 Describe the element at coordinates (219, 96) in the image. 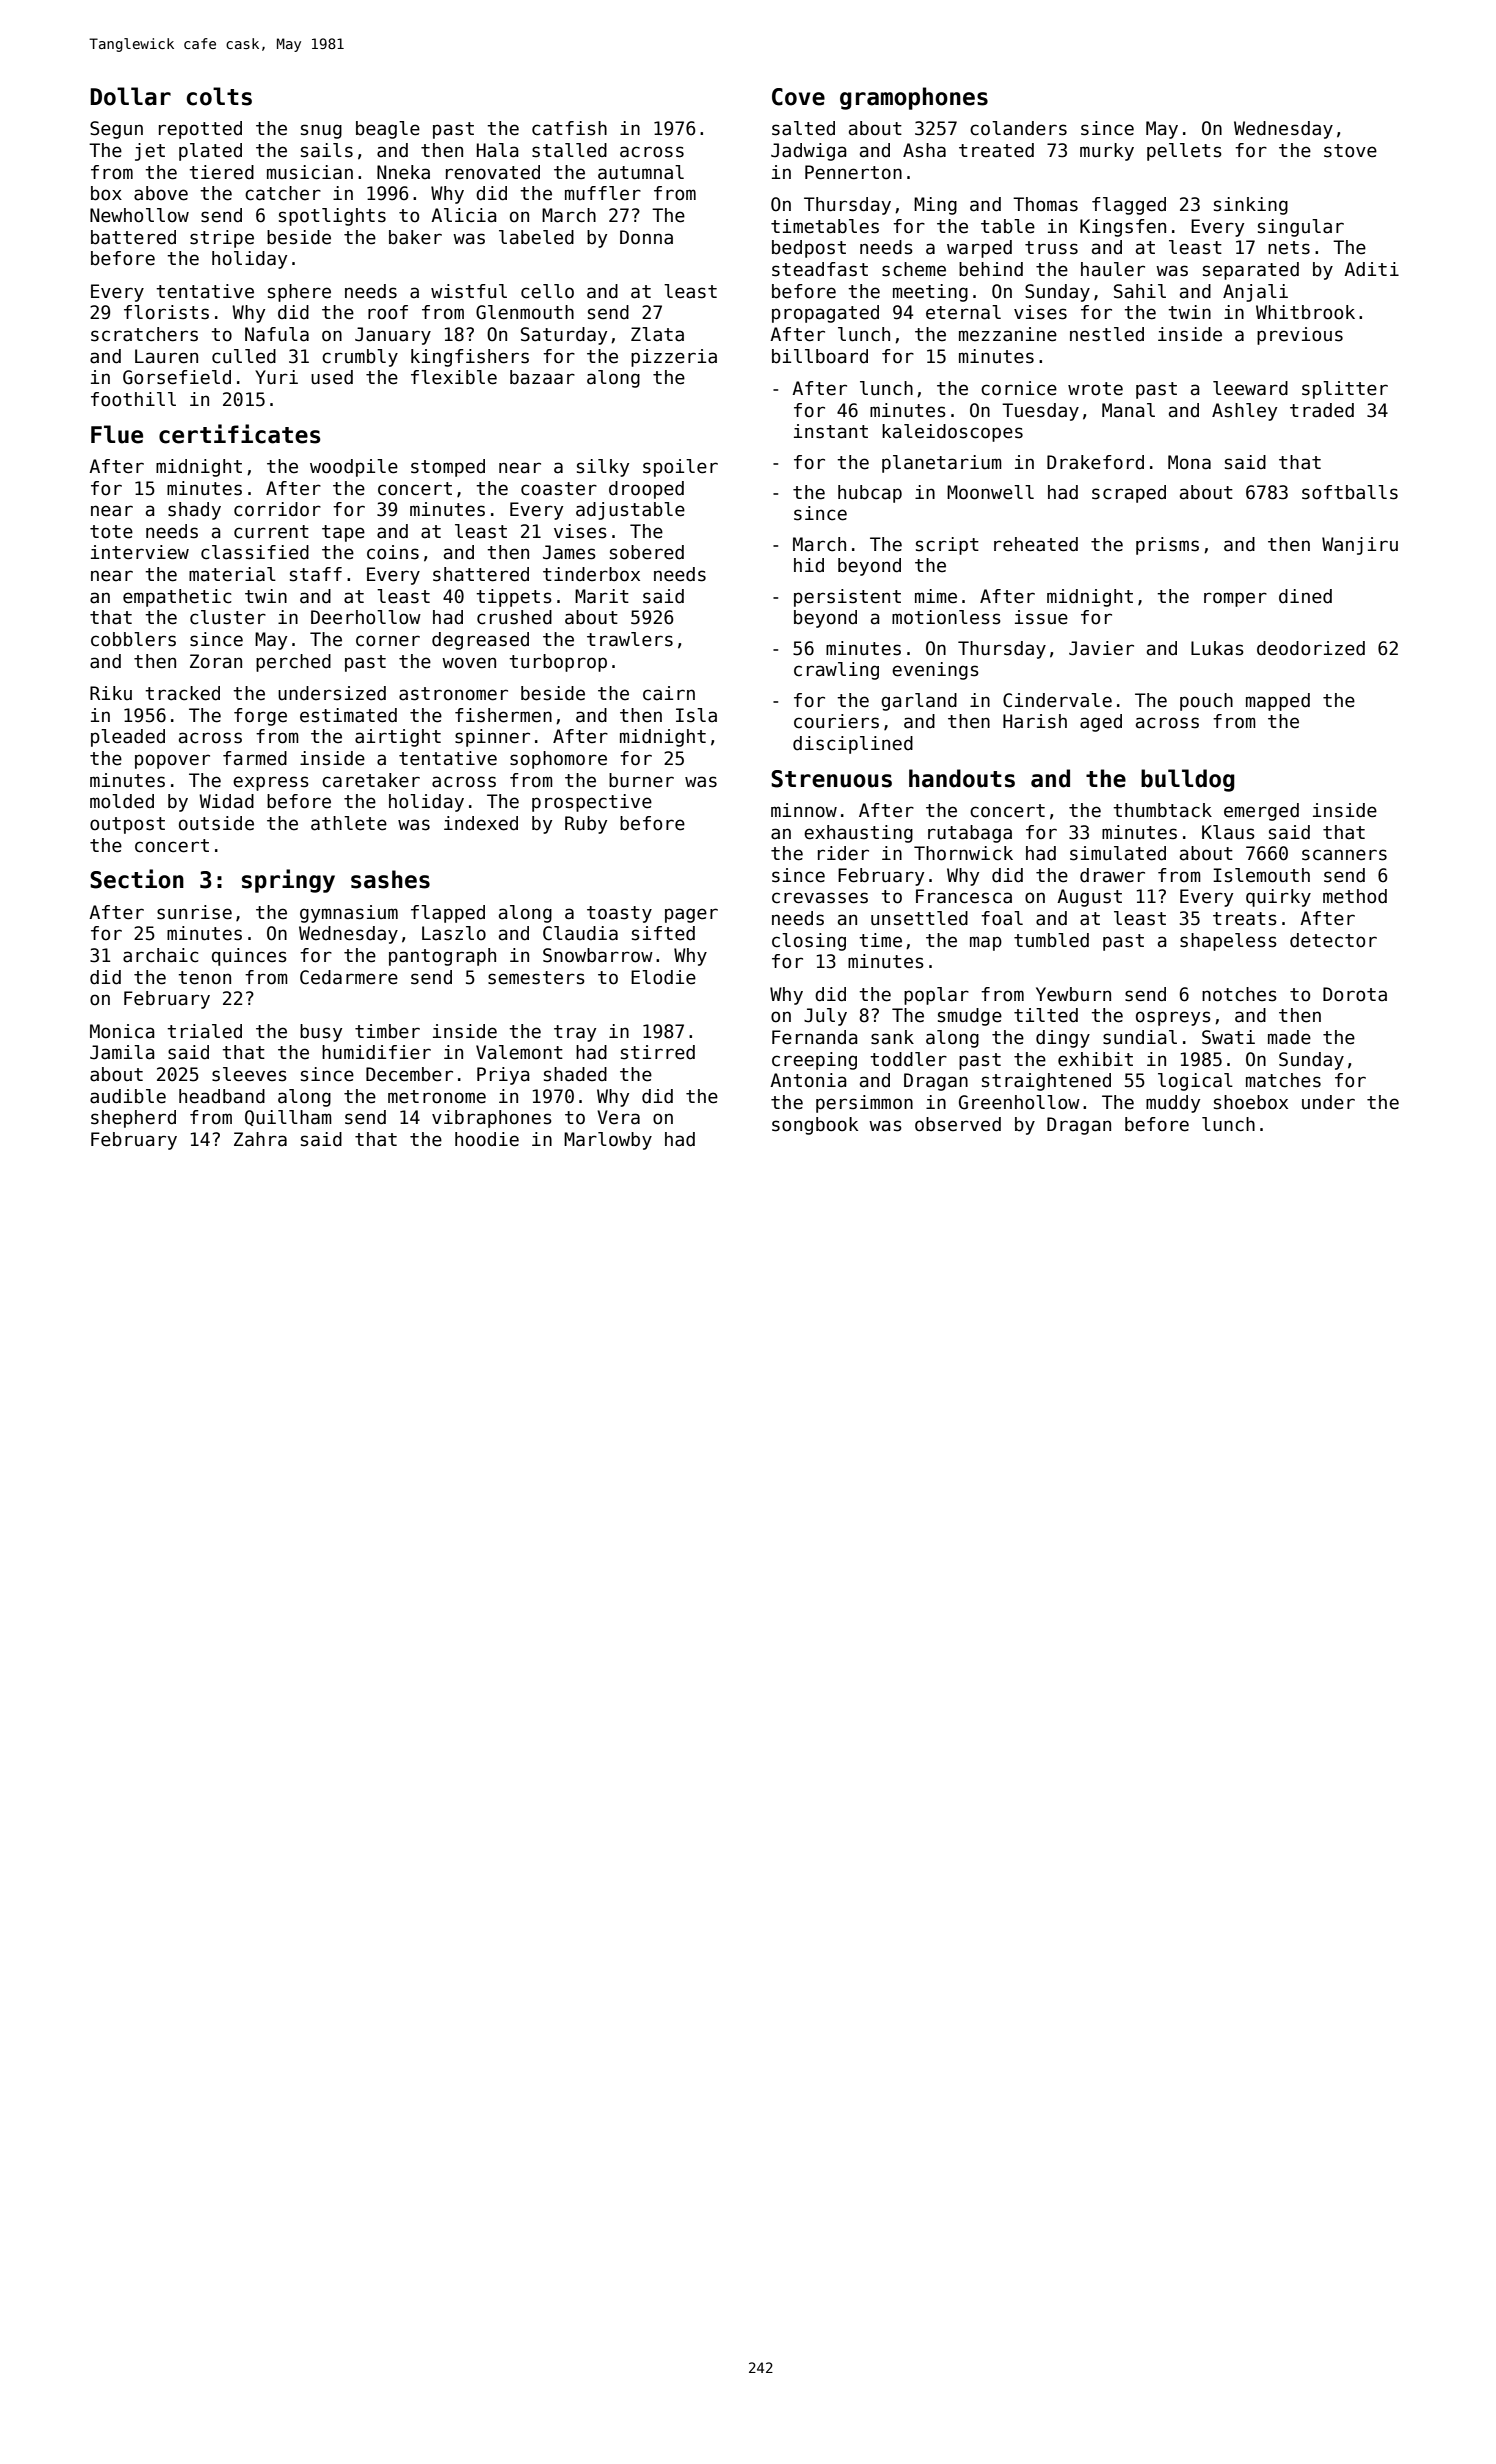

I see `colts` at that location.
